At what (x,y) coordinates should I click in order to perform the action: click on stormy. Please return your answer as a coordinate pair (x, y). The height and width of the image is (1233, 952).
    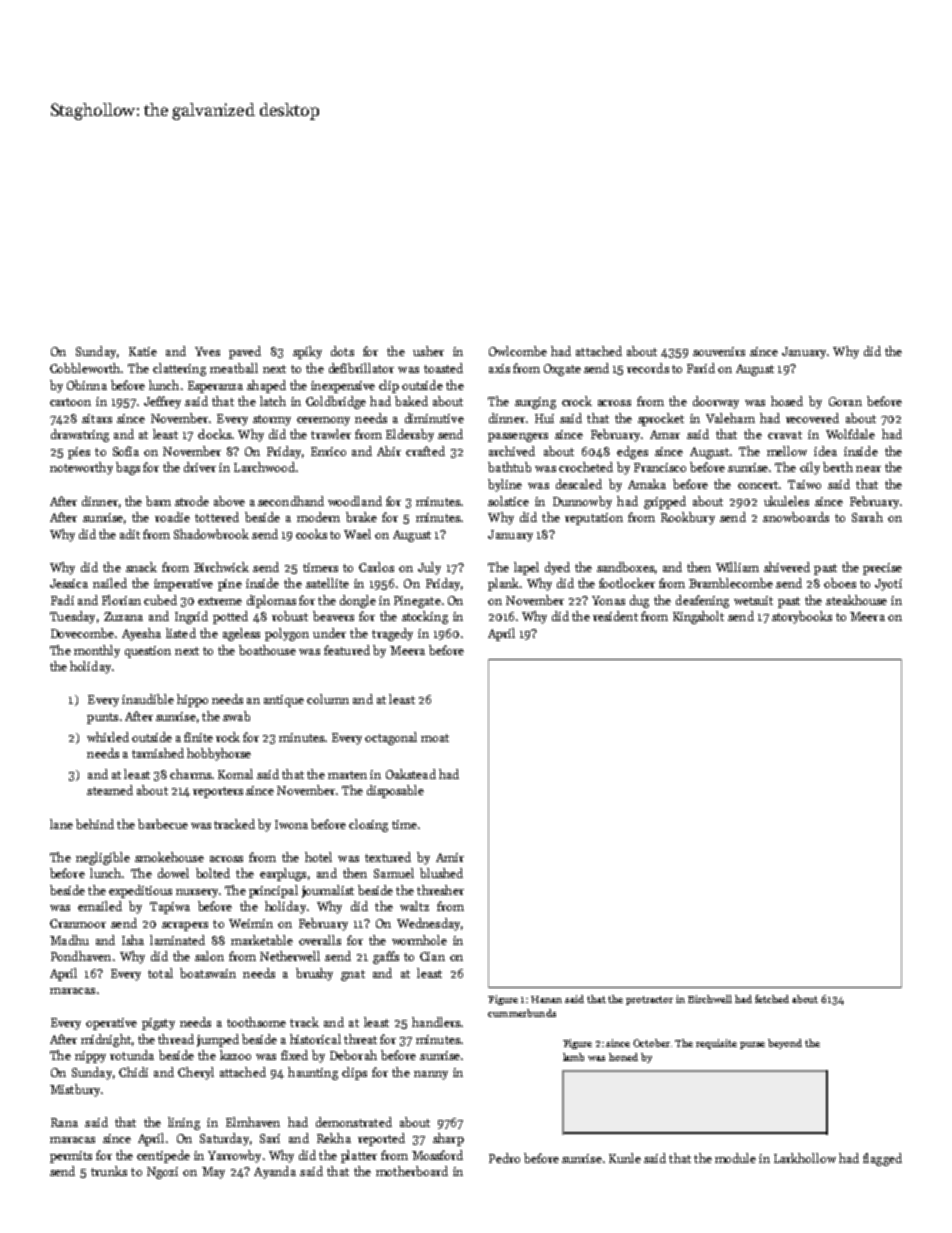
    Looking at the image, I should click on (272, 420).
